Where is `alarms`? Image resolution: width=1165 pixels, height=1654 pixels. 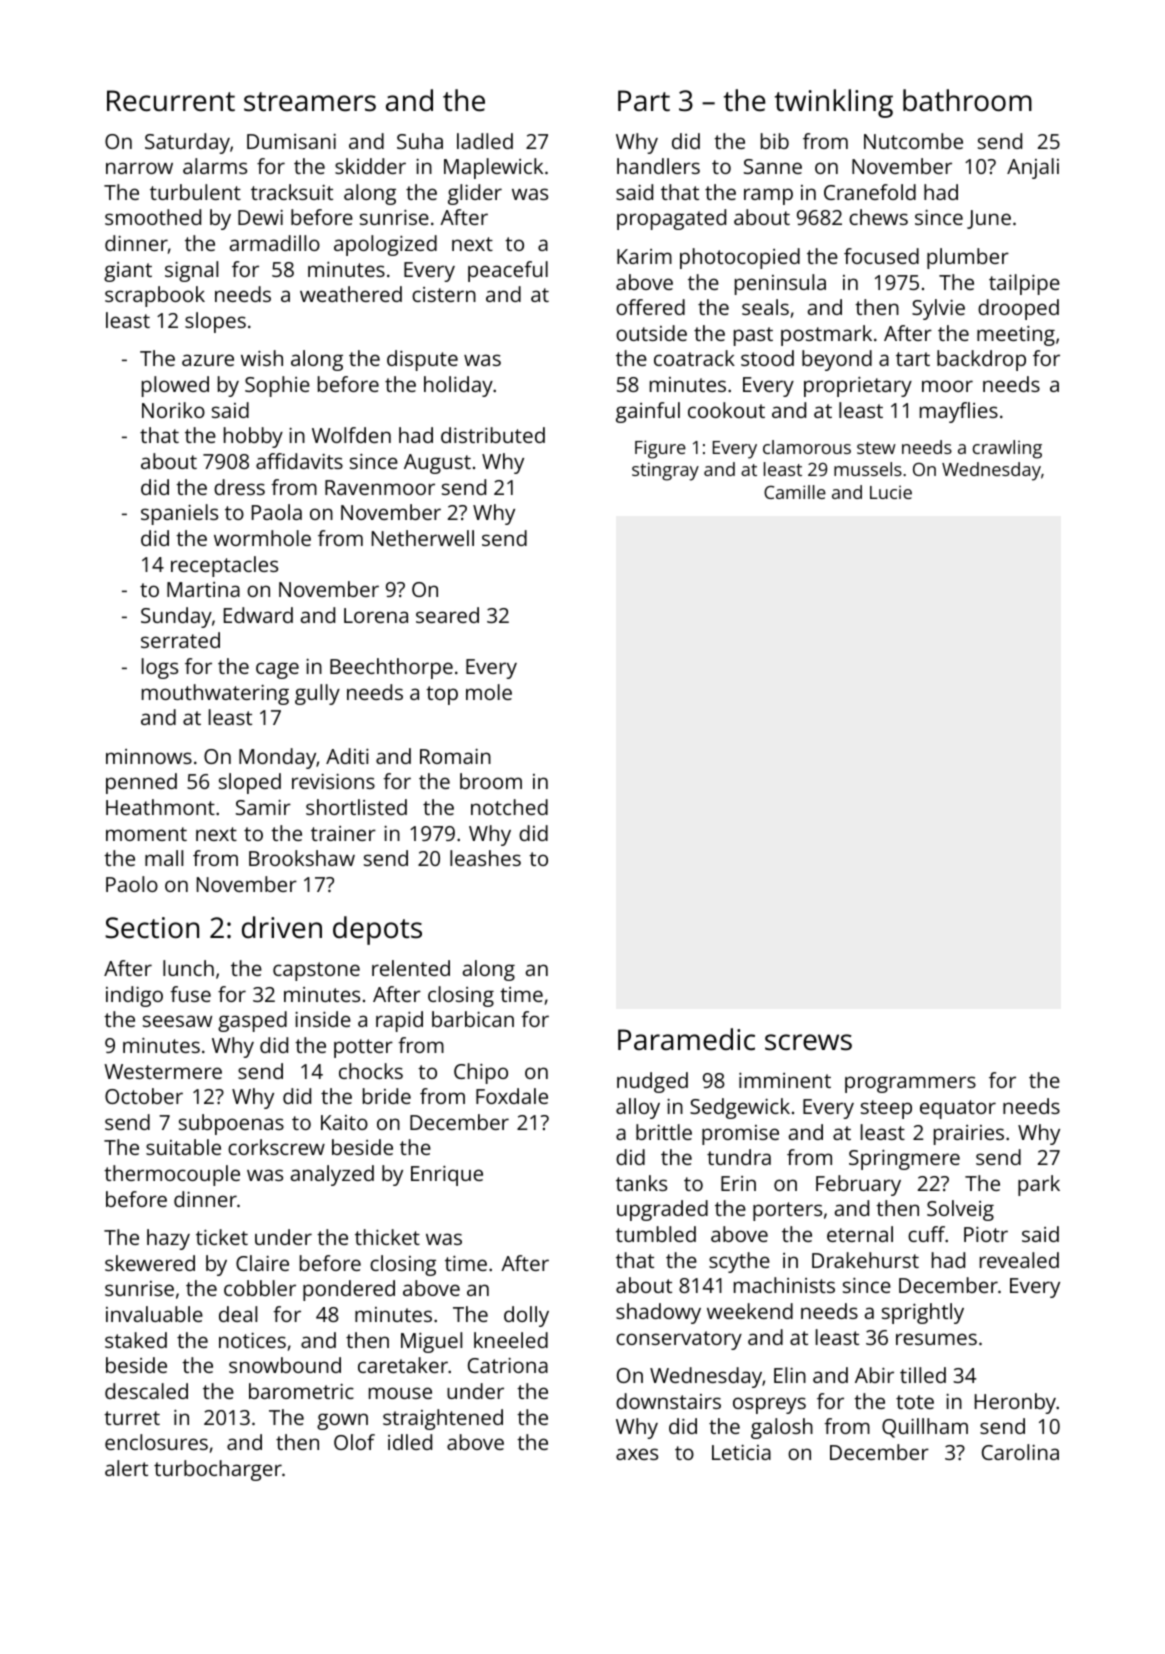 alarms is located at coordinates (215, 166).
